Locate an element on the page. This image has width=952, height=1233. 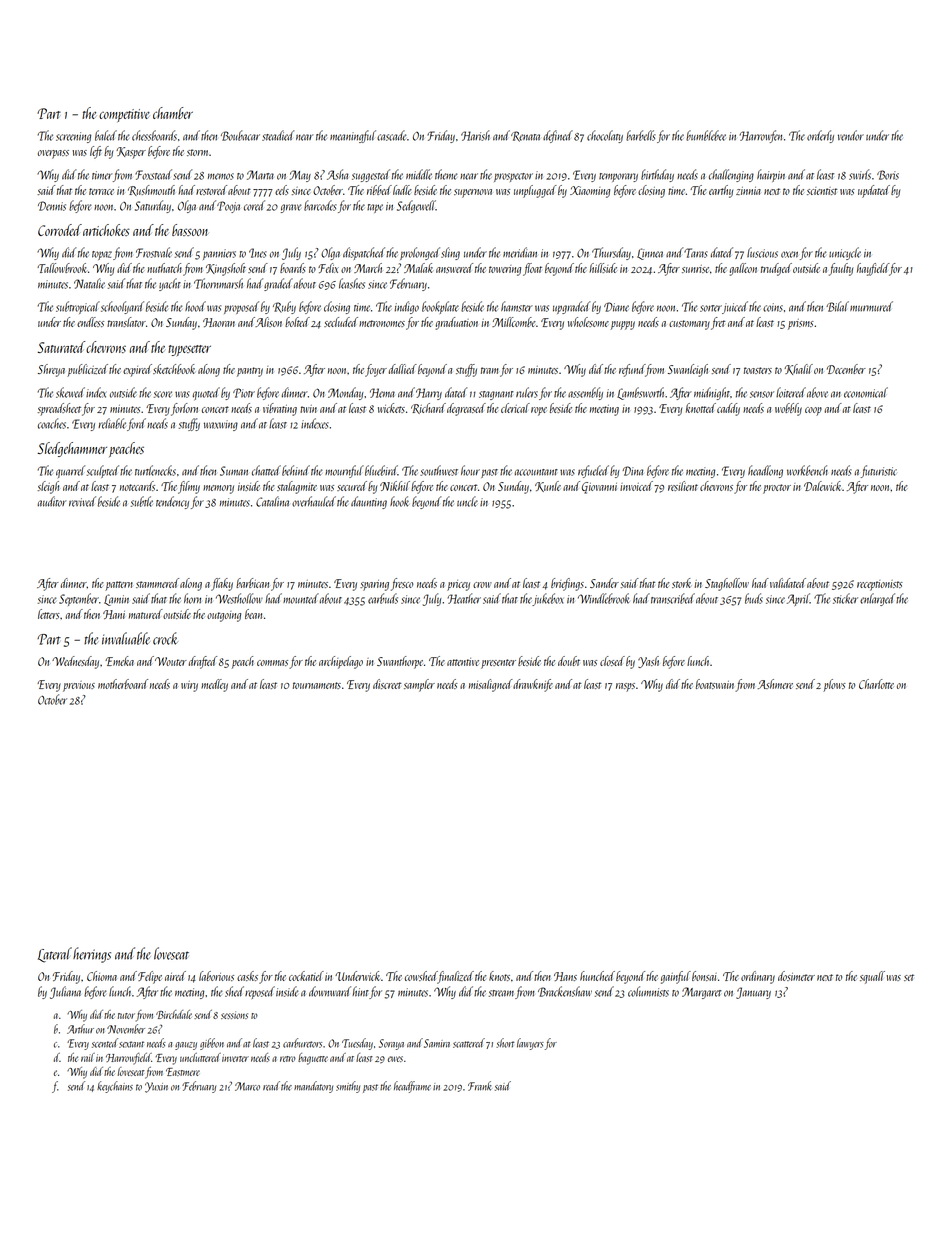
vendor is located at coordinates (851, 135).
